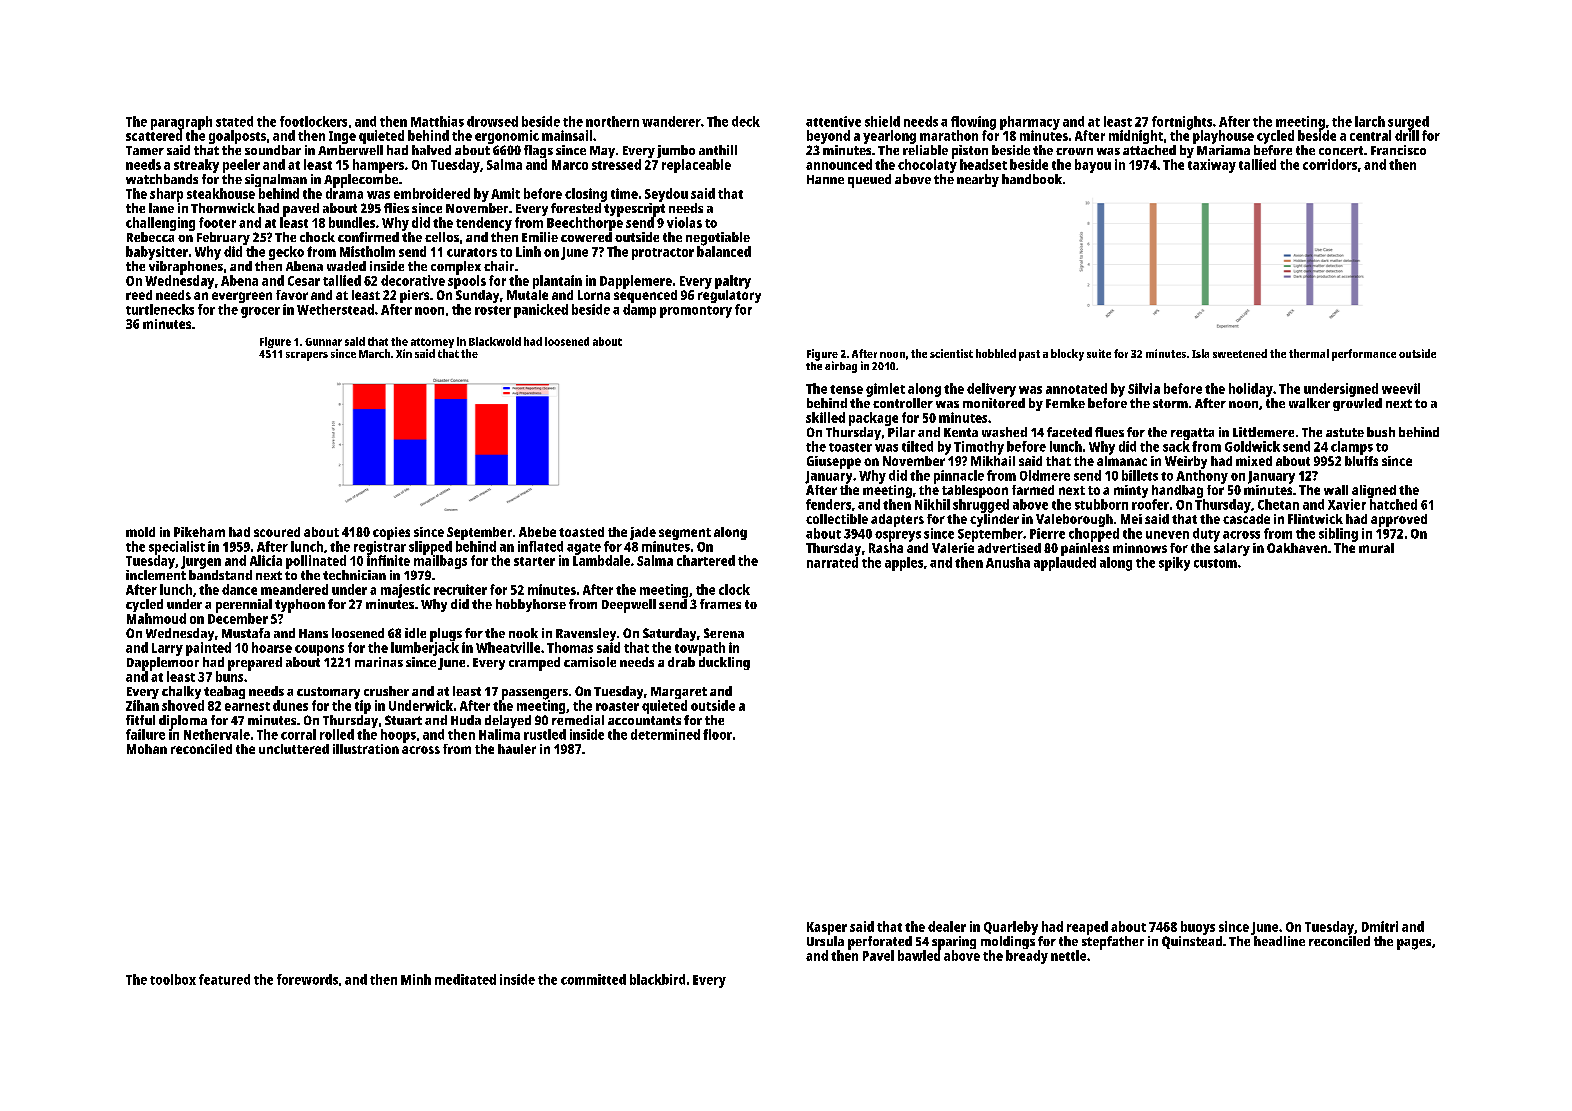  Describe the element at coordinates (1182, 123) in the screenshot. I see `fortnights` at that location.
